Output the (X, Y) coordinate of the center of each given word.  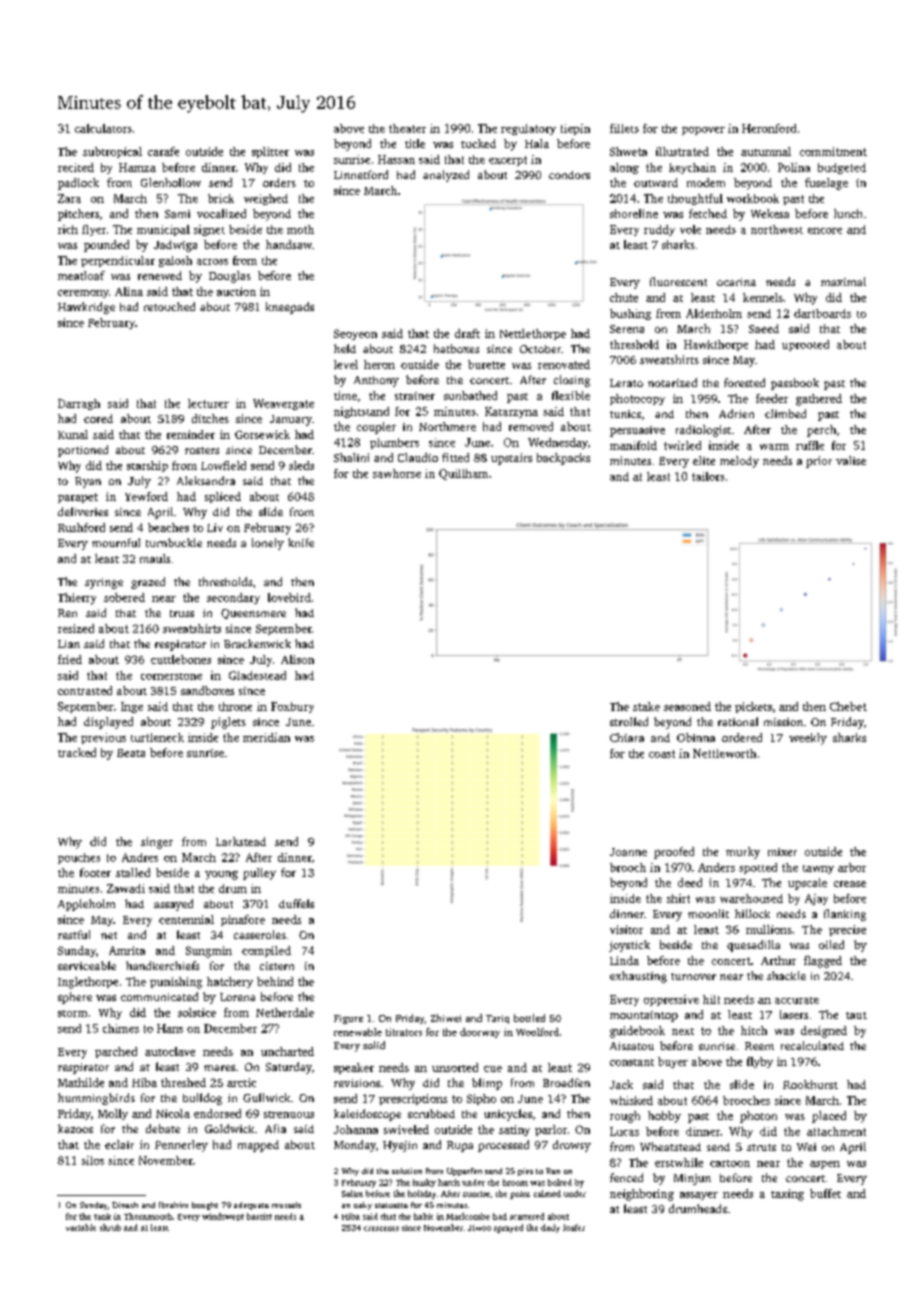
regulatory (528, 129)
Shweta (628, 151)
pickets (753, 707)
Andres (140, 857)
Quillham (463, 474)
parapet (78, 498)
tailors (708, 476)
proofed (674, 853)
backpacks (563, 459)
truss (182, 613)
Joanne (628, 852)
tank (102, 1216)
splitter (270, 152)
